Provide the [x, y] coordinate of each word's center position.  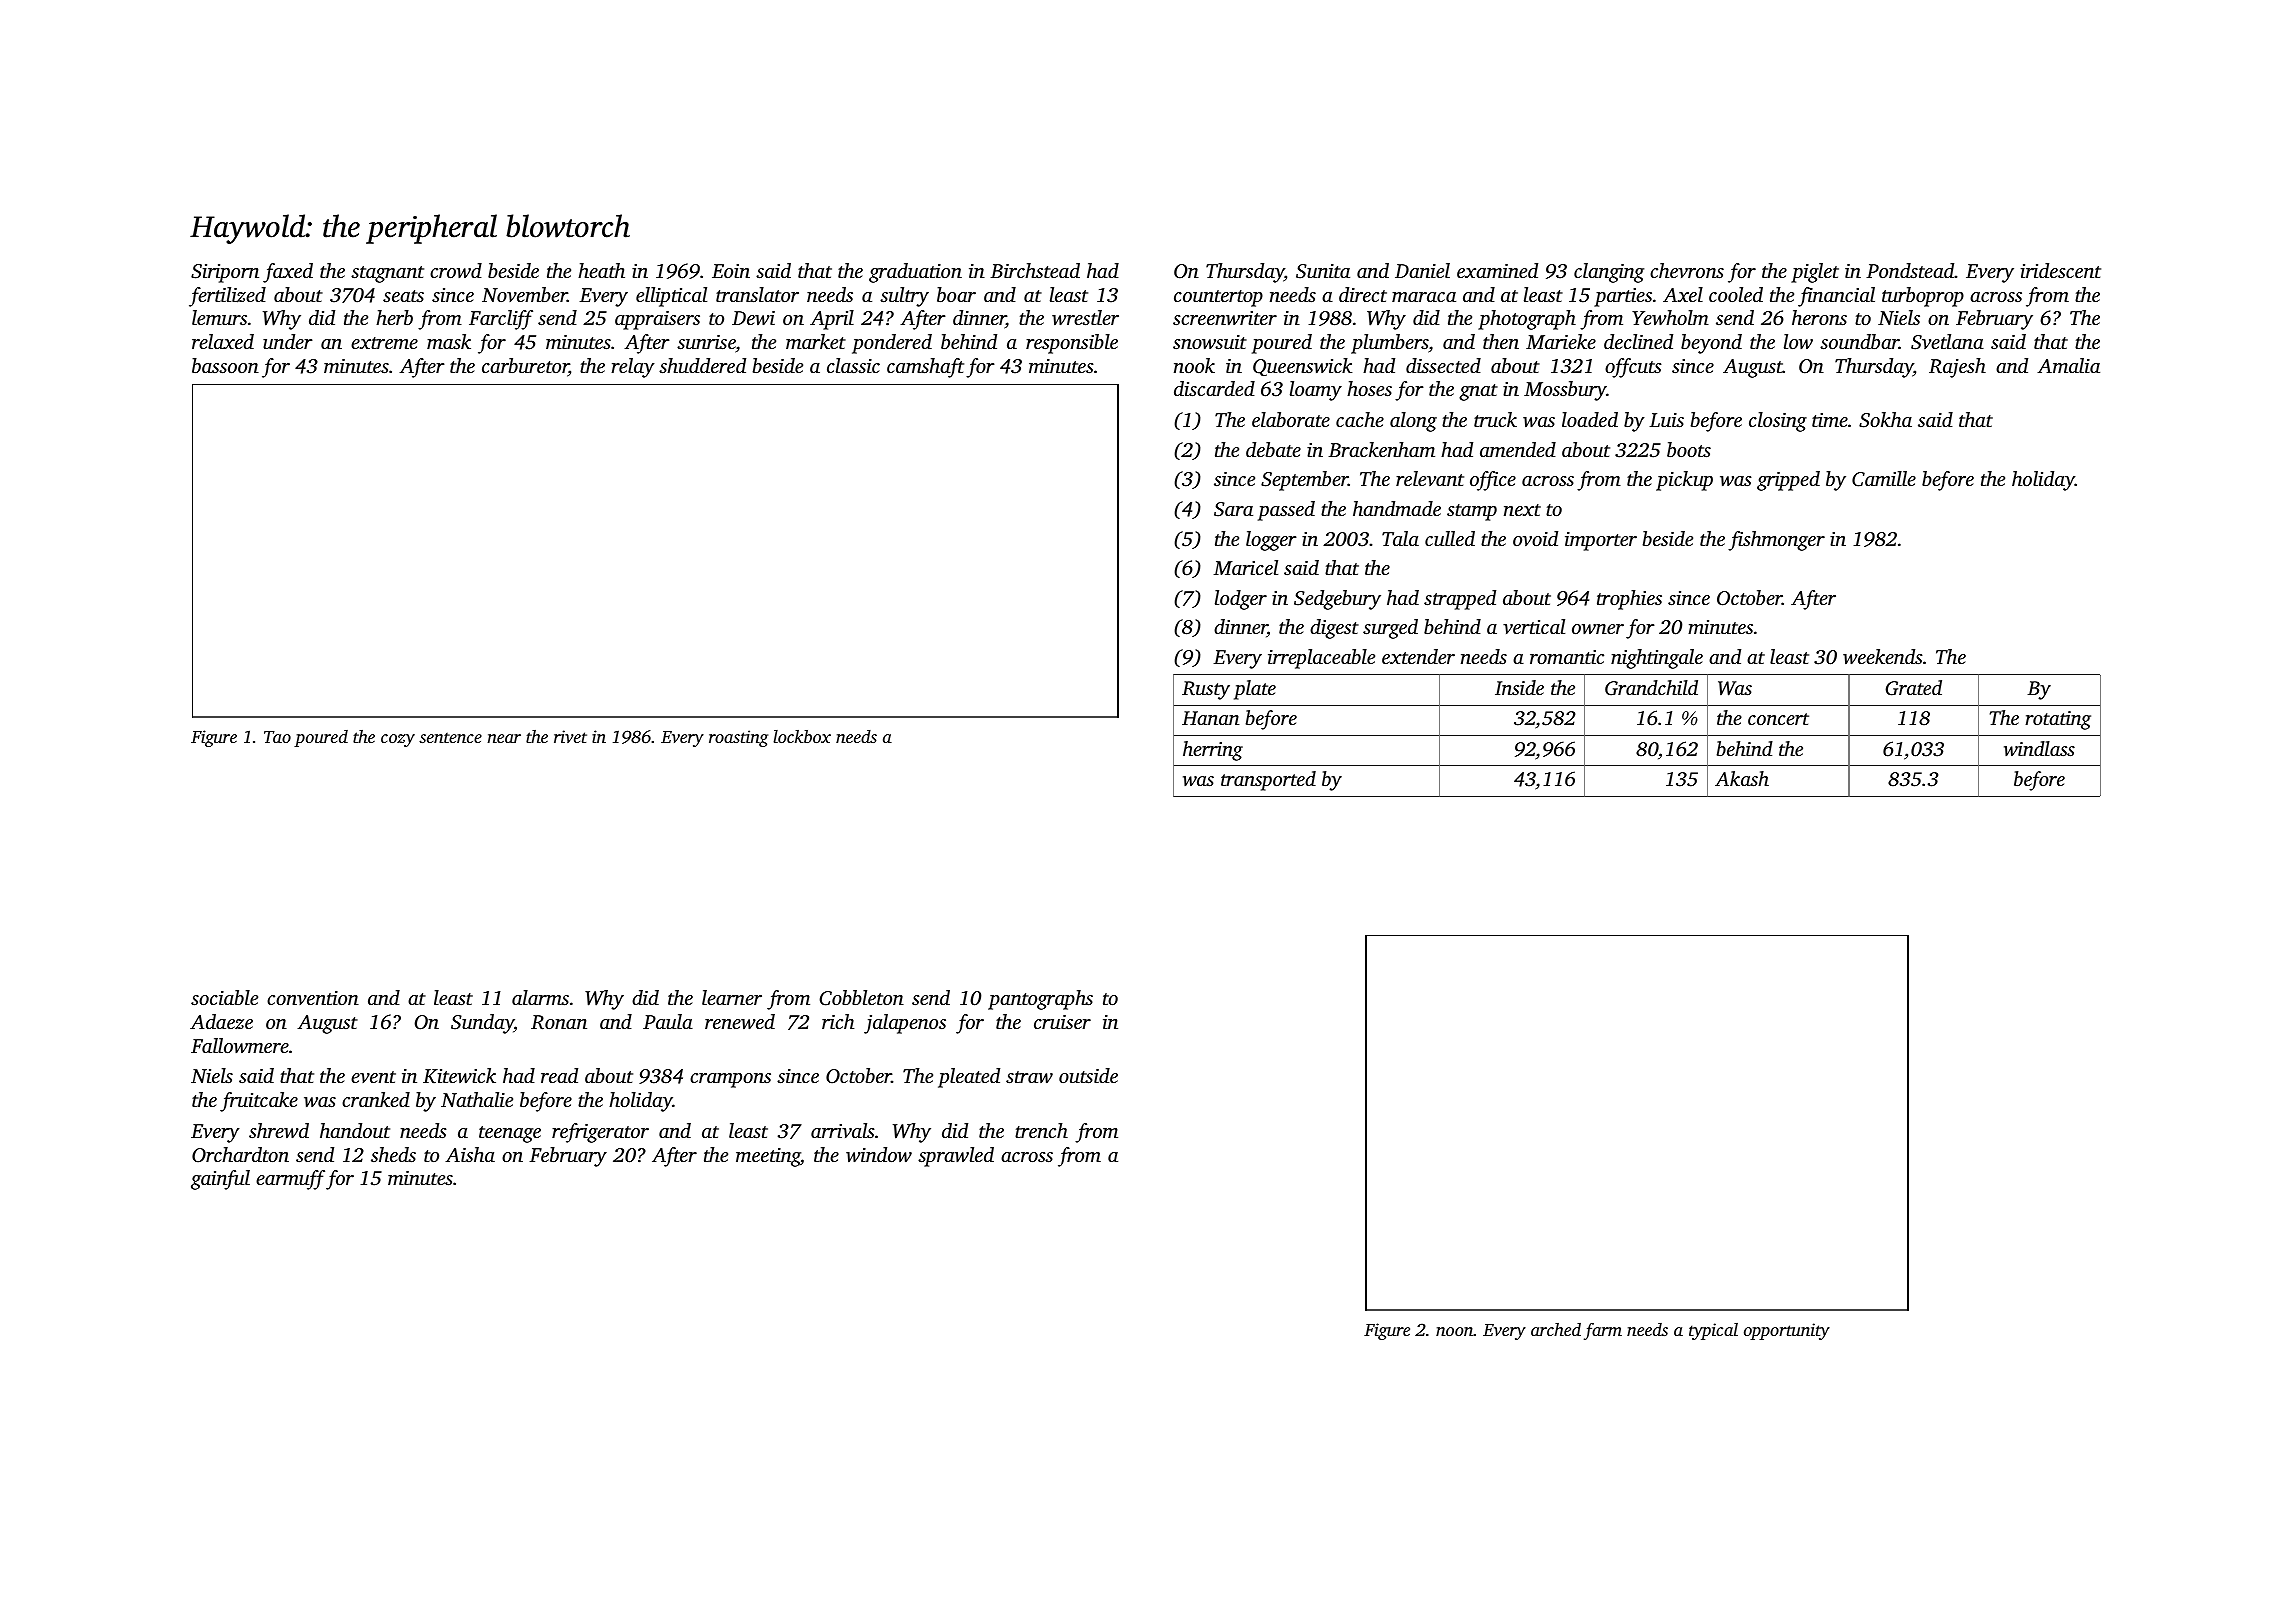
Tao [277, 737]
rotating [2058, 720]
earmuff [290, 1180]
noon [1455, 1331]
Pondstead [1910, 270]
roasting [738, 738]
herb [394, 317]
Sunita [1323, 271]
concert [1778, 719]
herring [1213, 751]
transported [1268, 781]
